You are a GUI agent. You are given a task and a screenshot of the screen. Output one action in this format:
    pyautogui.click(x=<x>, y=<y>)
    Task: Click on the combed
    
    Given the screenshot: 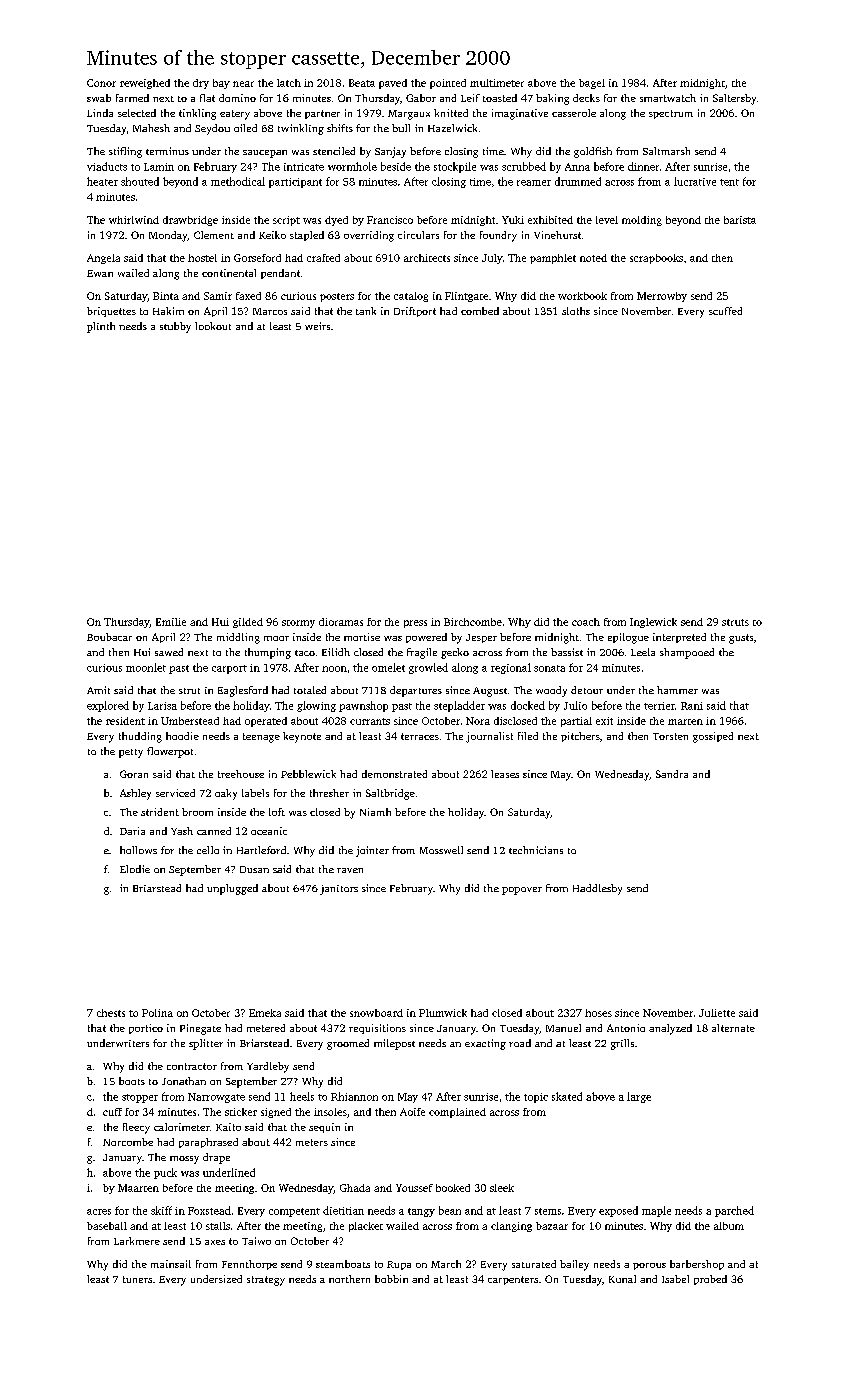 What is the action you would take?
    pyautogui.click(x=480, y=311)
